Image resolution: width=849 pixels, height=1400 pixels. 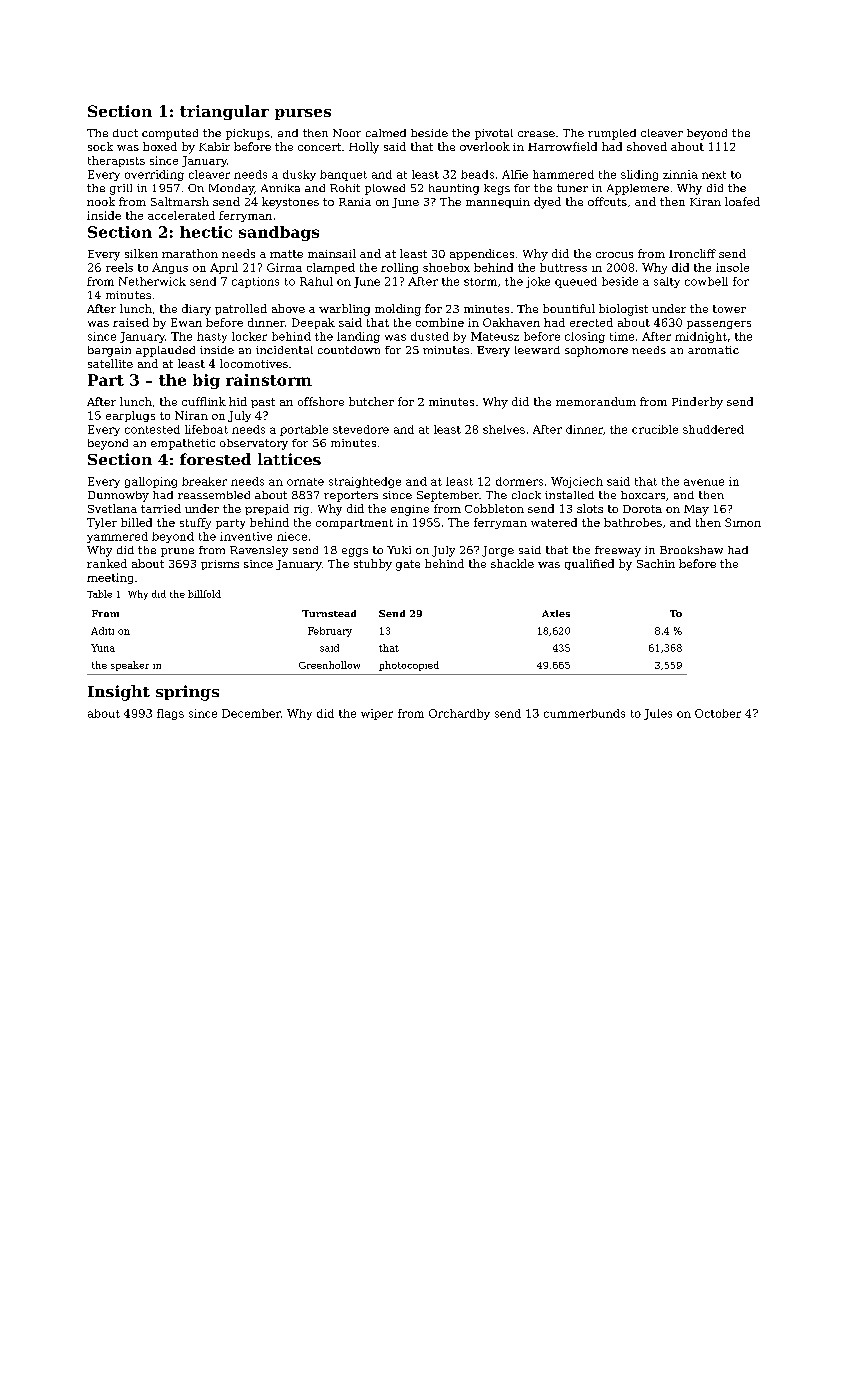 What do you see at coordinates (658, 714) in the document?
I see `Jules` at bounding box center [658, 714].
